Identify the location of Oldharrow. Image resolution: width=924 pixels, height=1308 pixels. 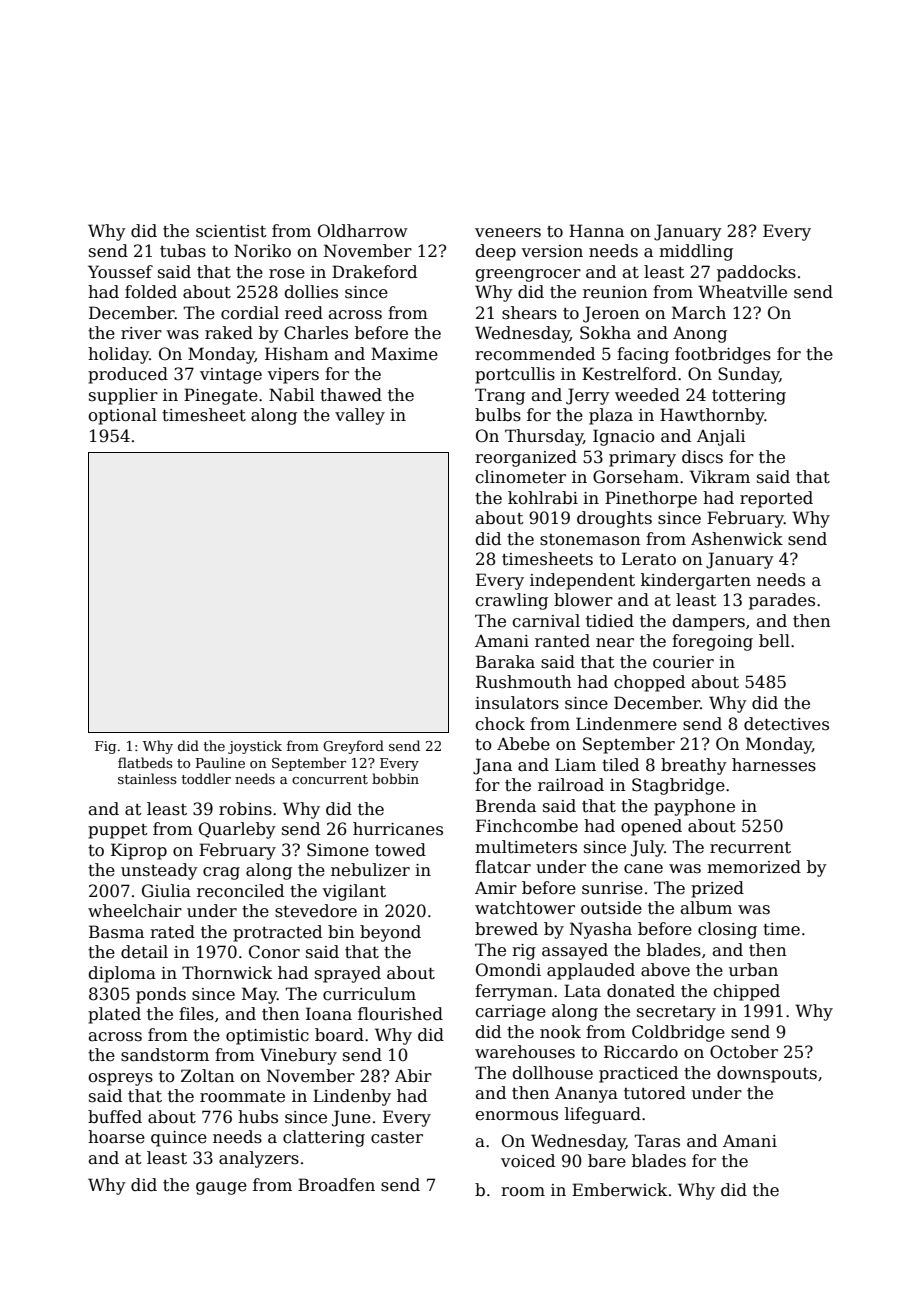
(363, 231).
